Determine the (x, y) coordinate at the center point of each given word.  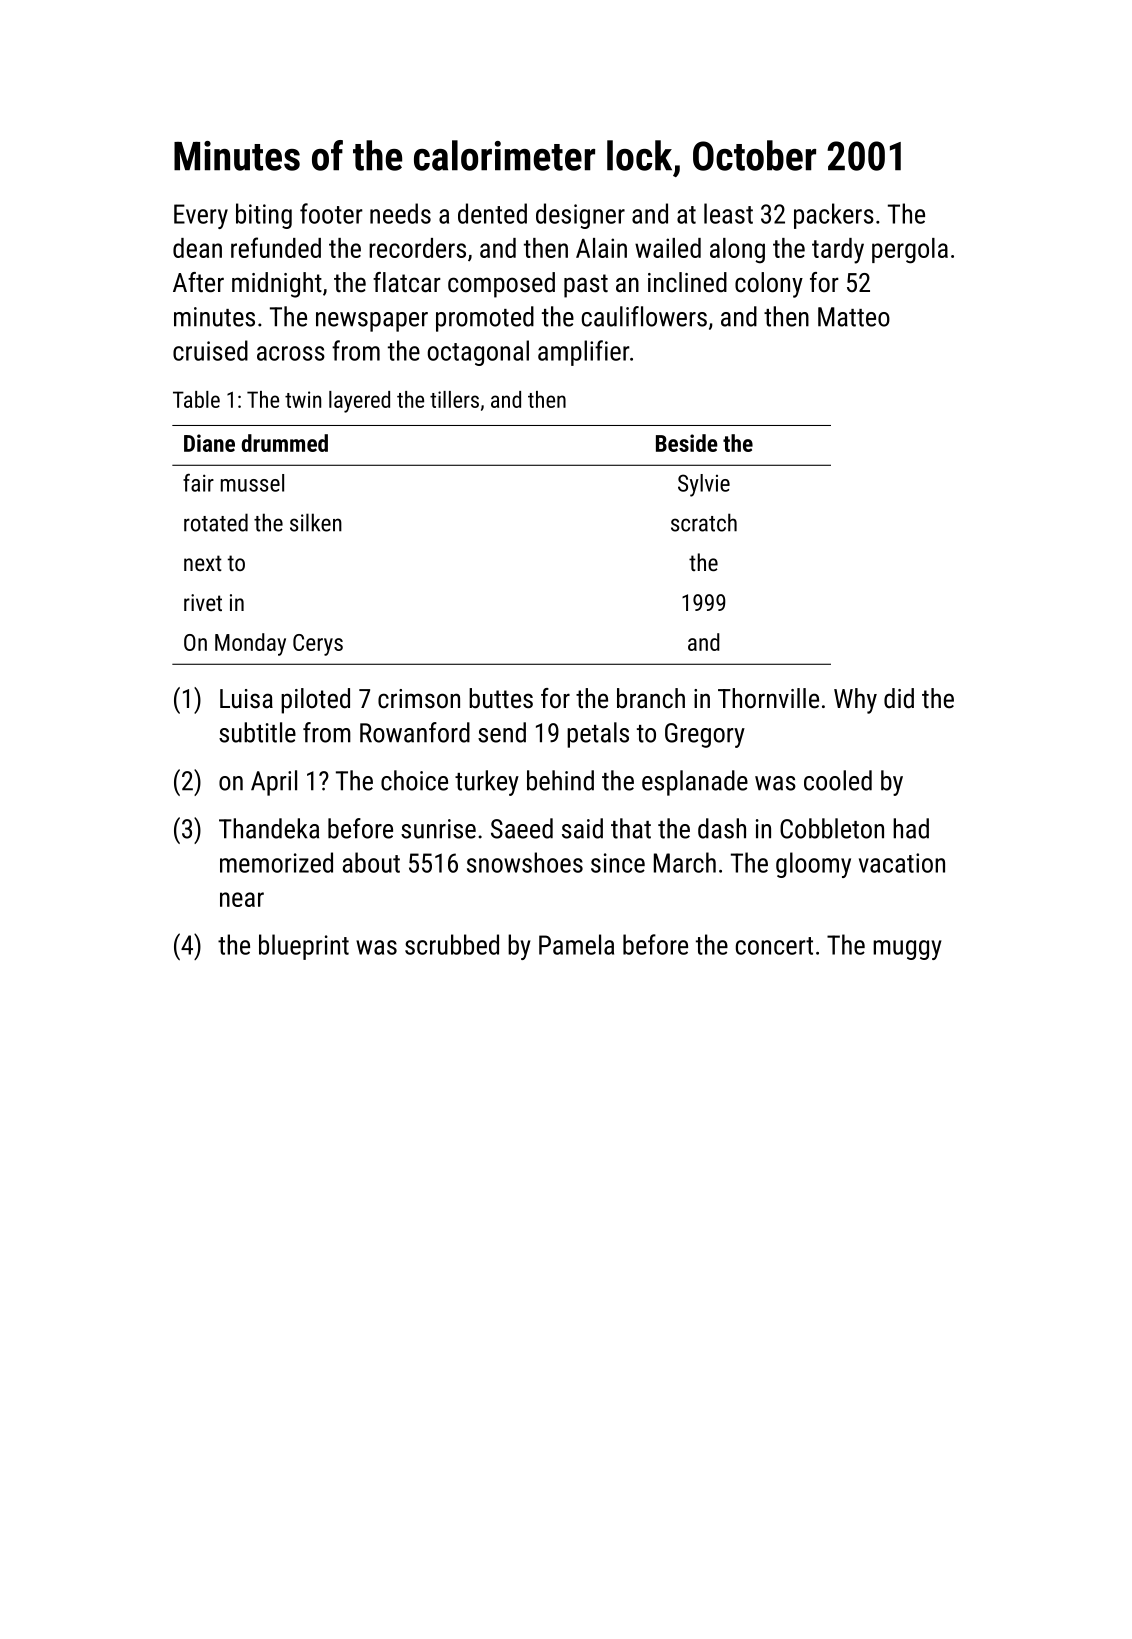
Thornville (768, 698)
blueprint (304, 947)
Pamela (576, 944)
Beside (687, 443)
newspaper (372, 322)
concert (774, 946)
